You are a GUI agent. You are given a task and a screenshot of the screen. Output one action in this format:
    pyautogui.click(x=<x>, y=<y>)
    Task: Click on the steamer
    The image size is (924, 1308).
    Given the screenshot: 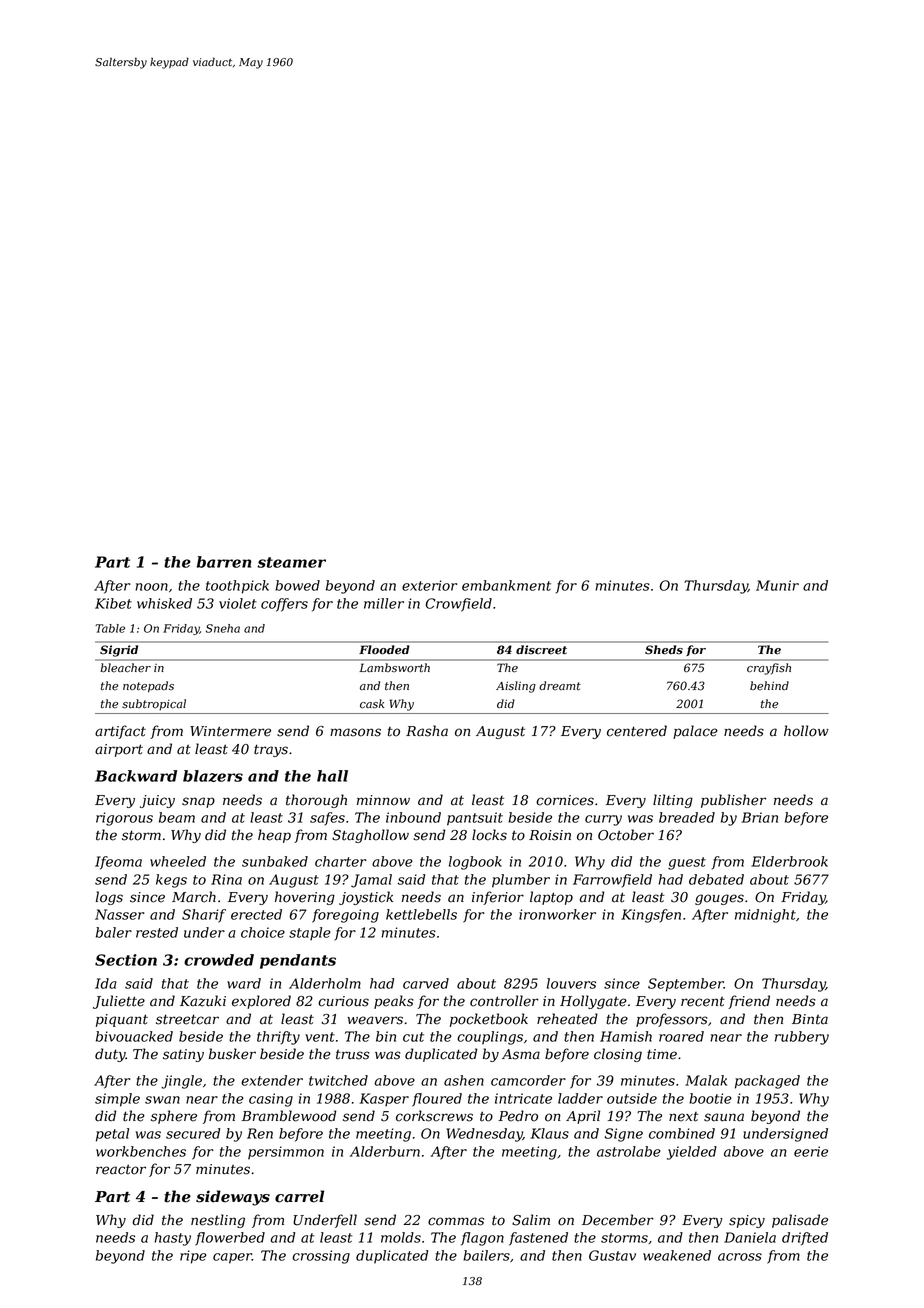 What is the action you would take?
    pyautogui.click(x=291, y=562)
